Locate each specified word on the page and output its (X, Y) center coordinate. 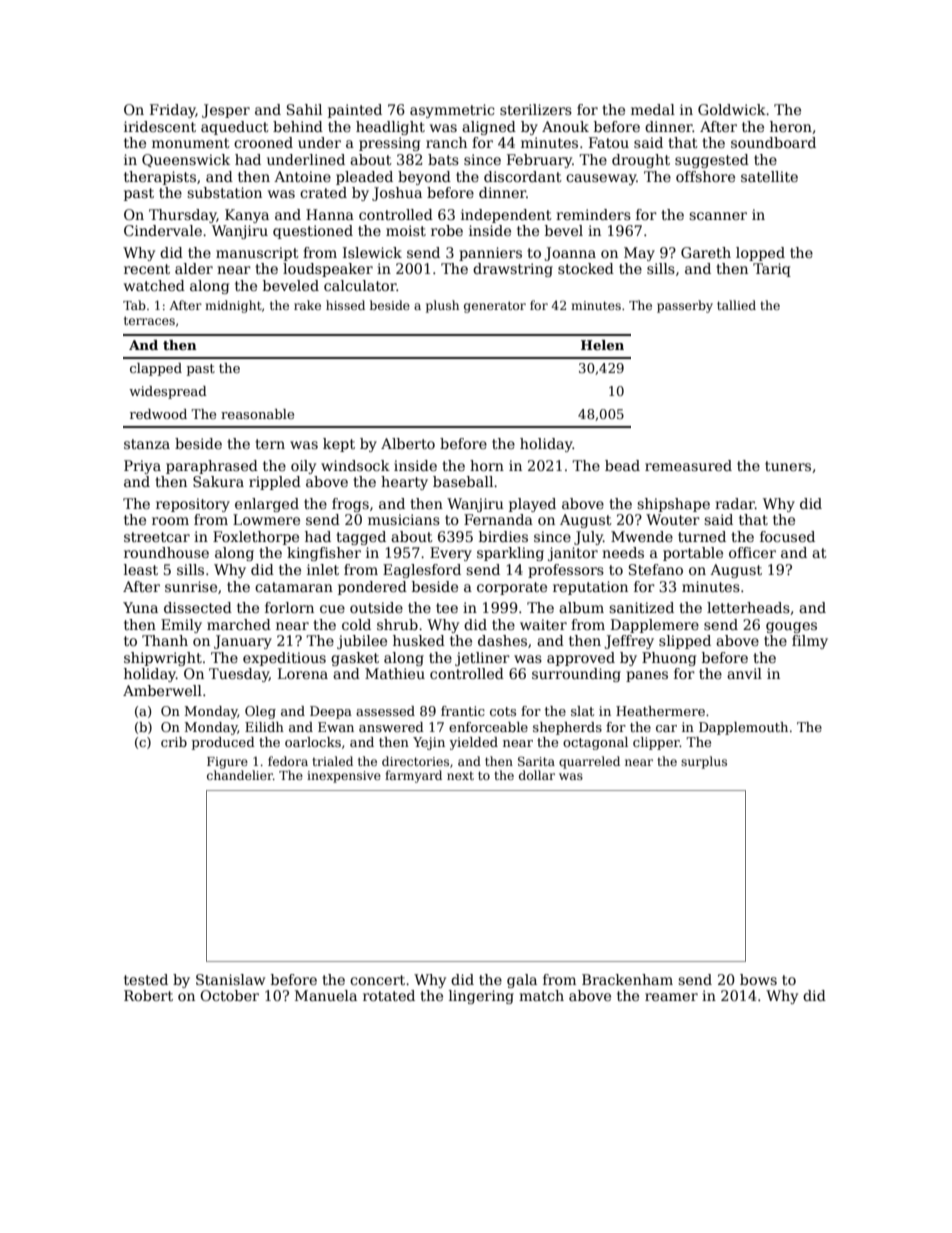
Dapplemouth (743, 728)
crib (174, 742)
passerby (685, 306)
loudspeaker (328, 270)
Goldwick (732, 109)
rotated (389, 995)
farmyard (413, 776)
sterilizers (536, 109)
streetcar (157, 537)
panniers (490, 254)
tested (146, 979)
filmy (810, 642)
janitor (573, 554)
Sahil (304, 109)
